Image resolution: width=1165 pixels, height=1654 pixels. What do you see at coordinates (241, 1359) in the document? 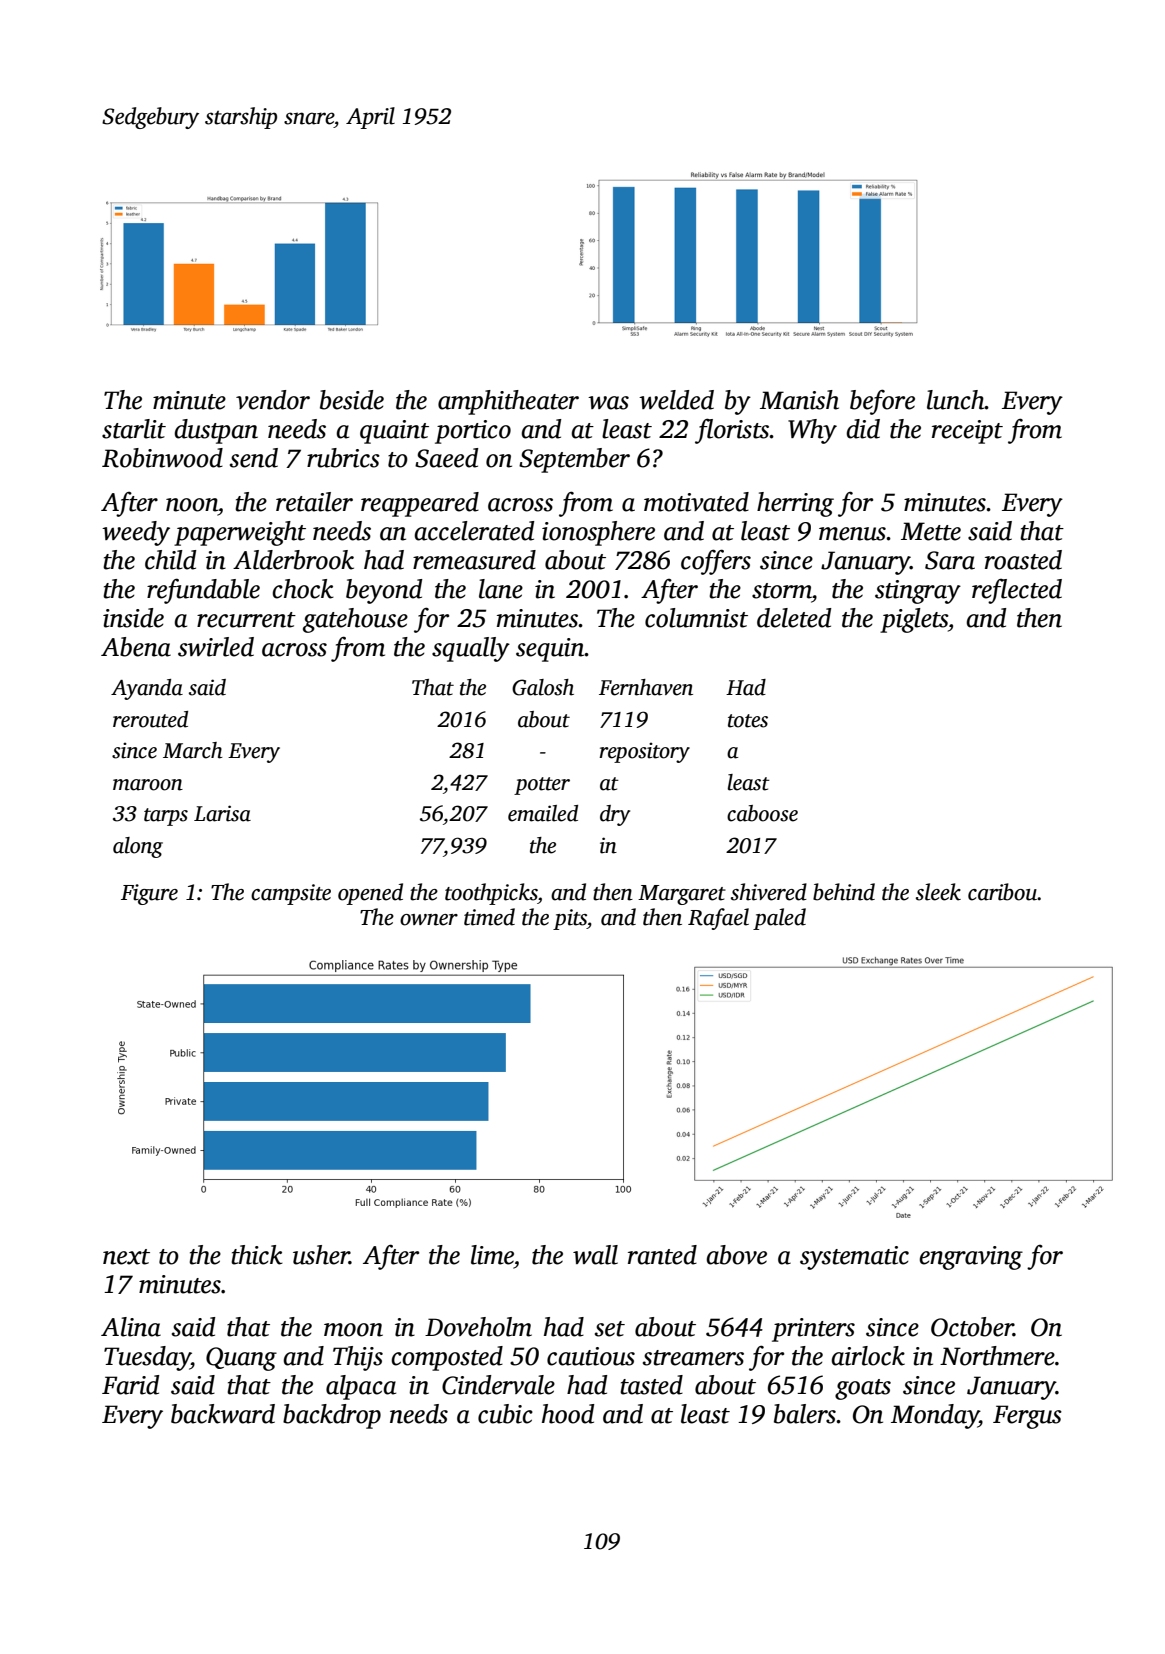
I see `Quang` at bounding box center [241, 1359].
